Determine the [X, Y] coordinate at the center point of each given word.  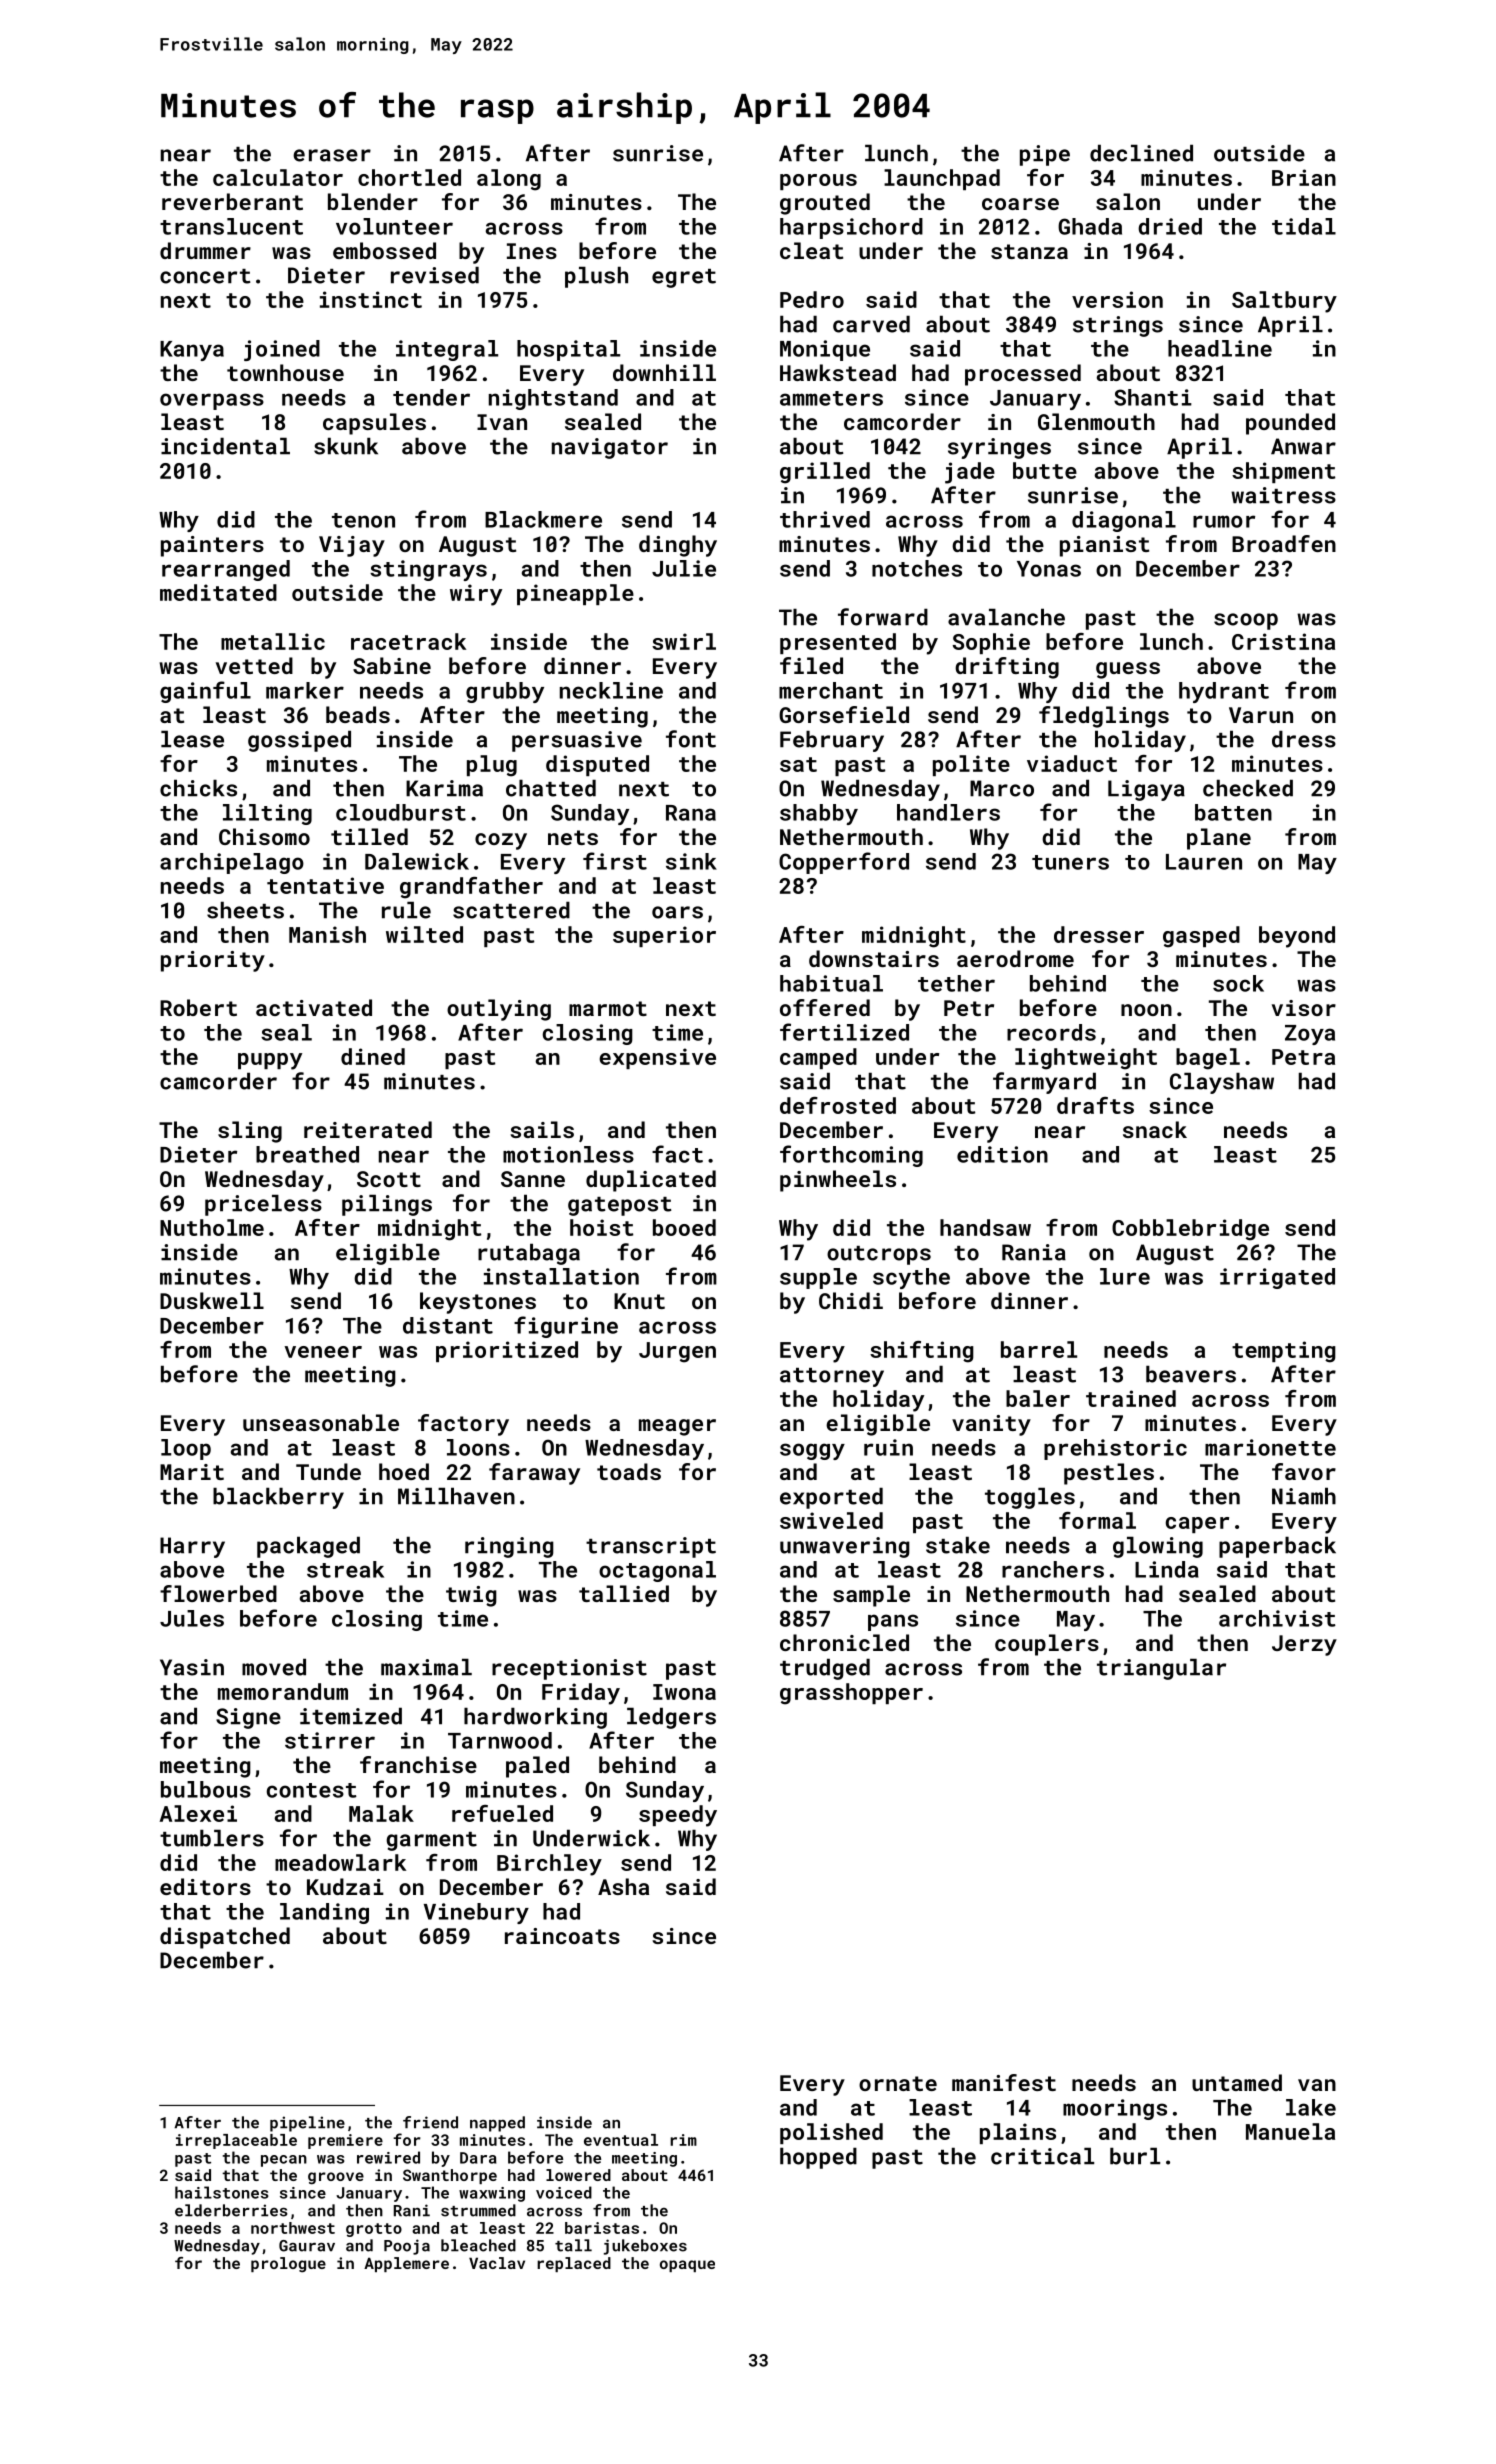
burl [1135, 2156]
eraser [332, 155]
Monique [825, 350]
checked [1248, 788]
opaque [687, 2266]
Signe [248, 1718]
